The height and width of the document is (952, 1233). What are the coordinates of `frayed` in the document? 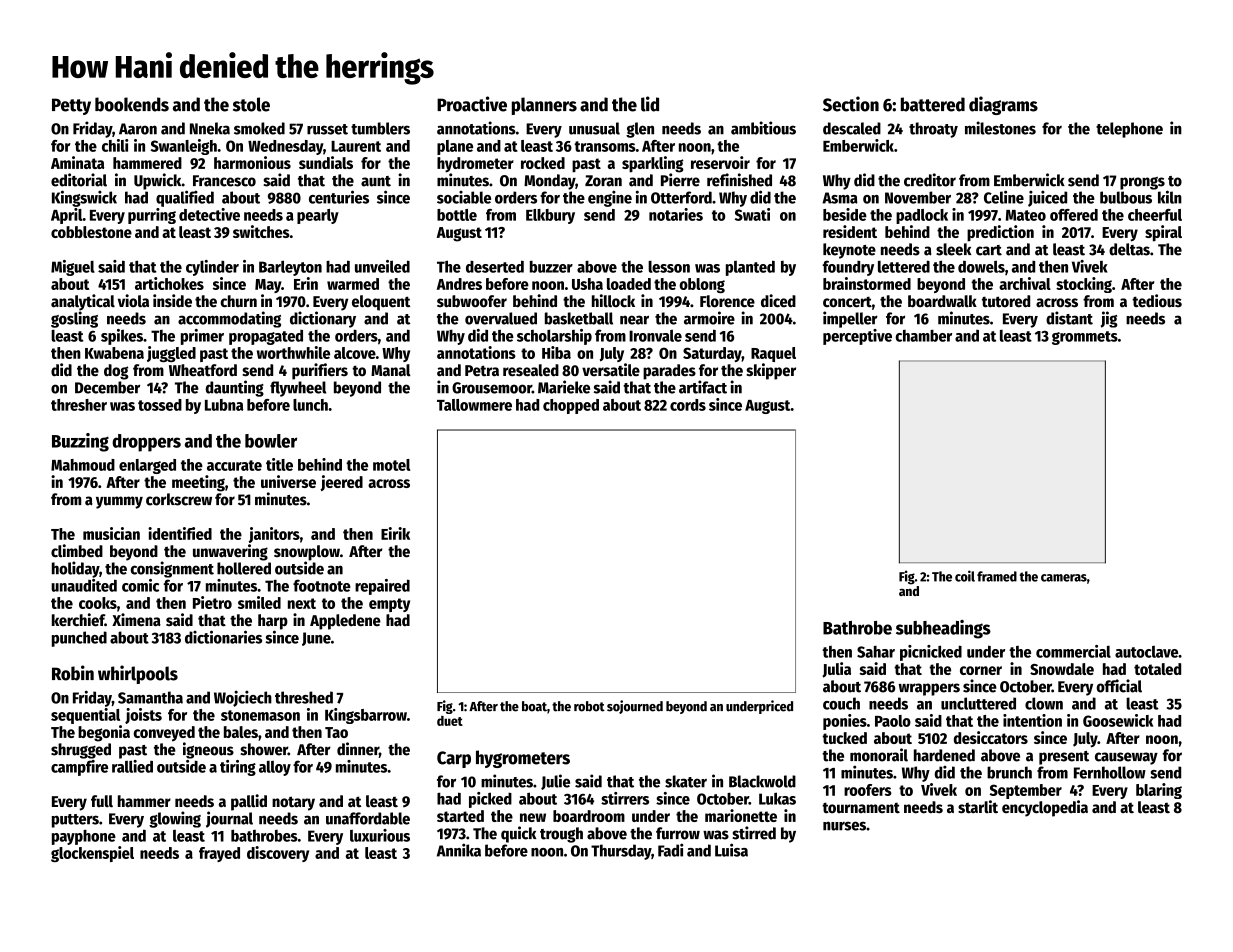 It's located at (219, 854).
